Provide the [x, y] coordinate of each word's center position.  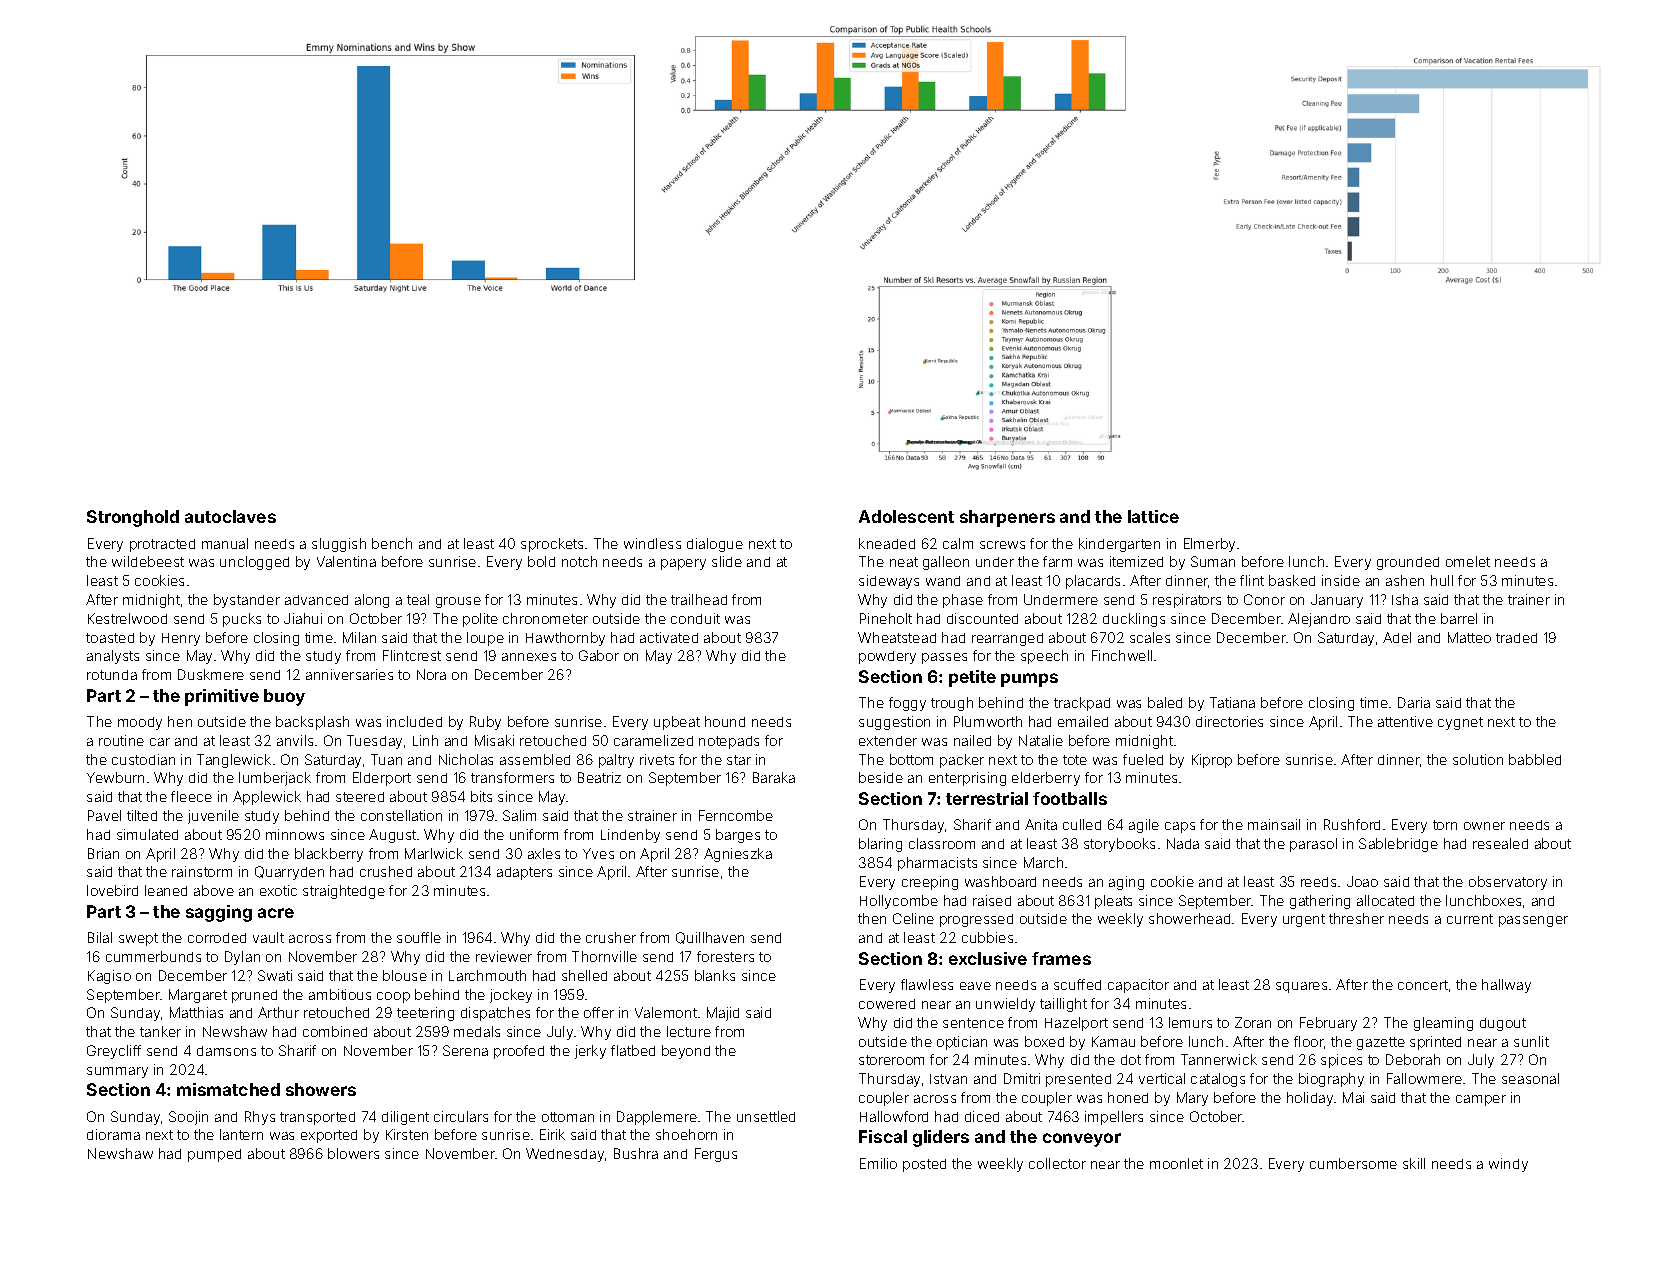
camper [1481, 1100]
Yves [598, 853]
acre [276, 913]
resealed [1500, 843]
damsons [226, 1051]
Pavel [104, 815]
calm [958, 543]
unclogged [254, 563]
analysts [113, 657]
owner [1484, 826]
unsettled [766, 1116]
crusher [611, 937]
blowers [353, 1153]
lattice [1153, 516]
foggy [907, 704]
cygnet [1460, 723]
